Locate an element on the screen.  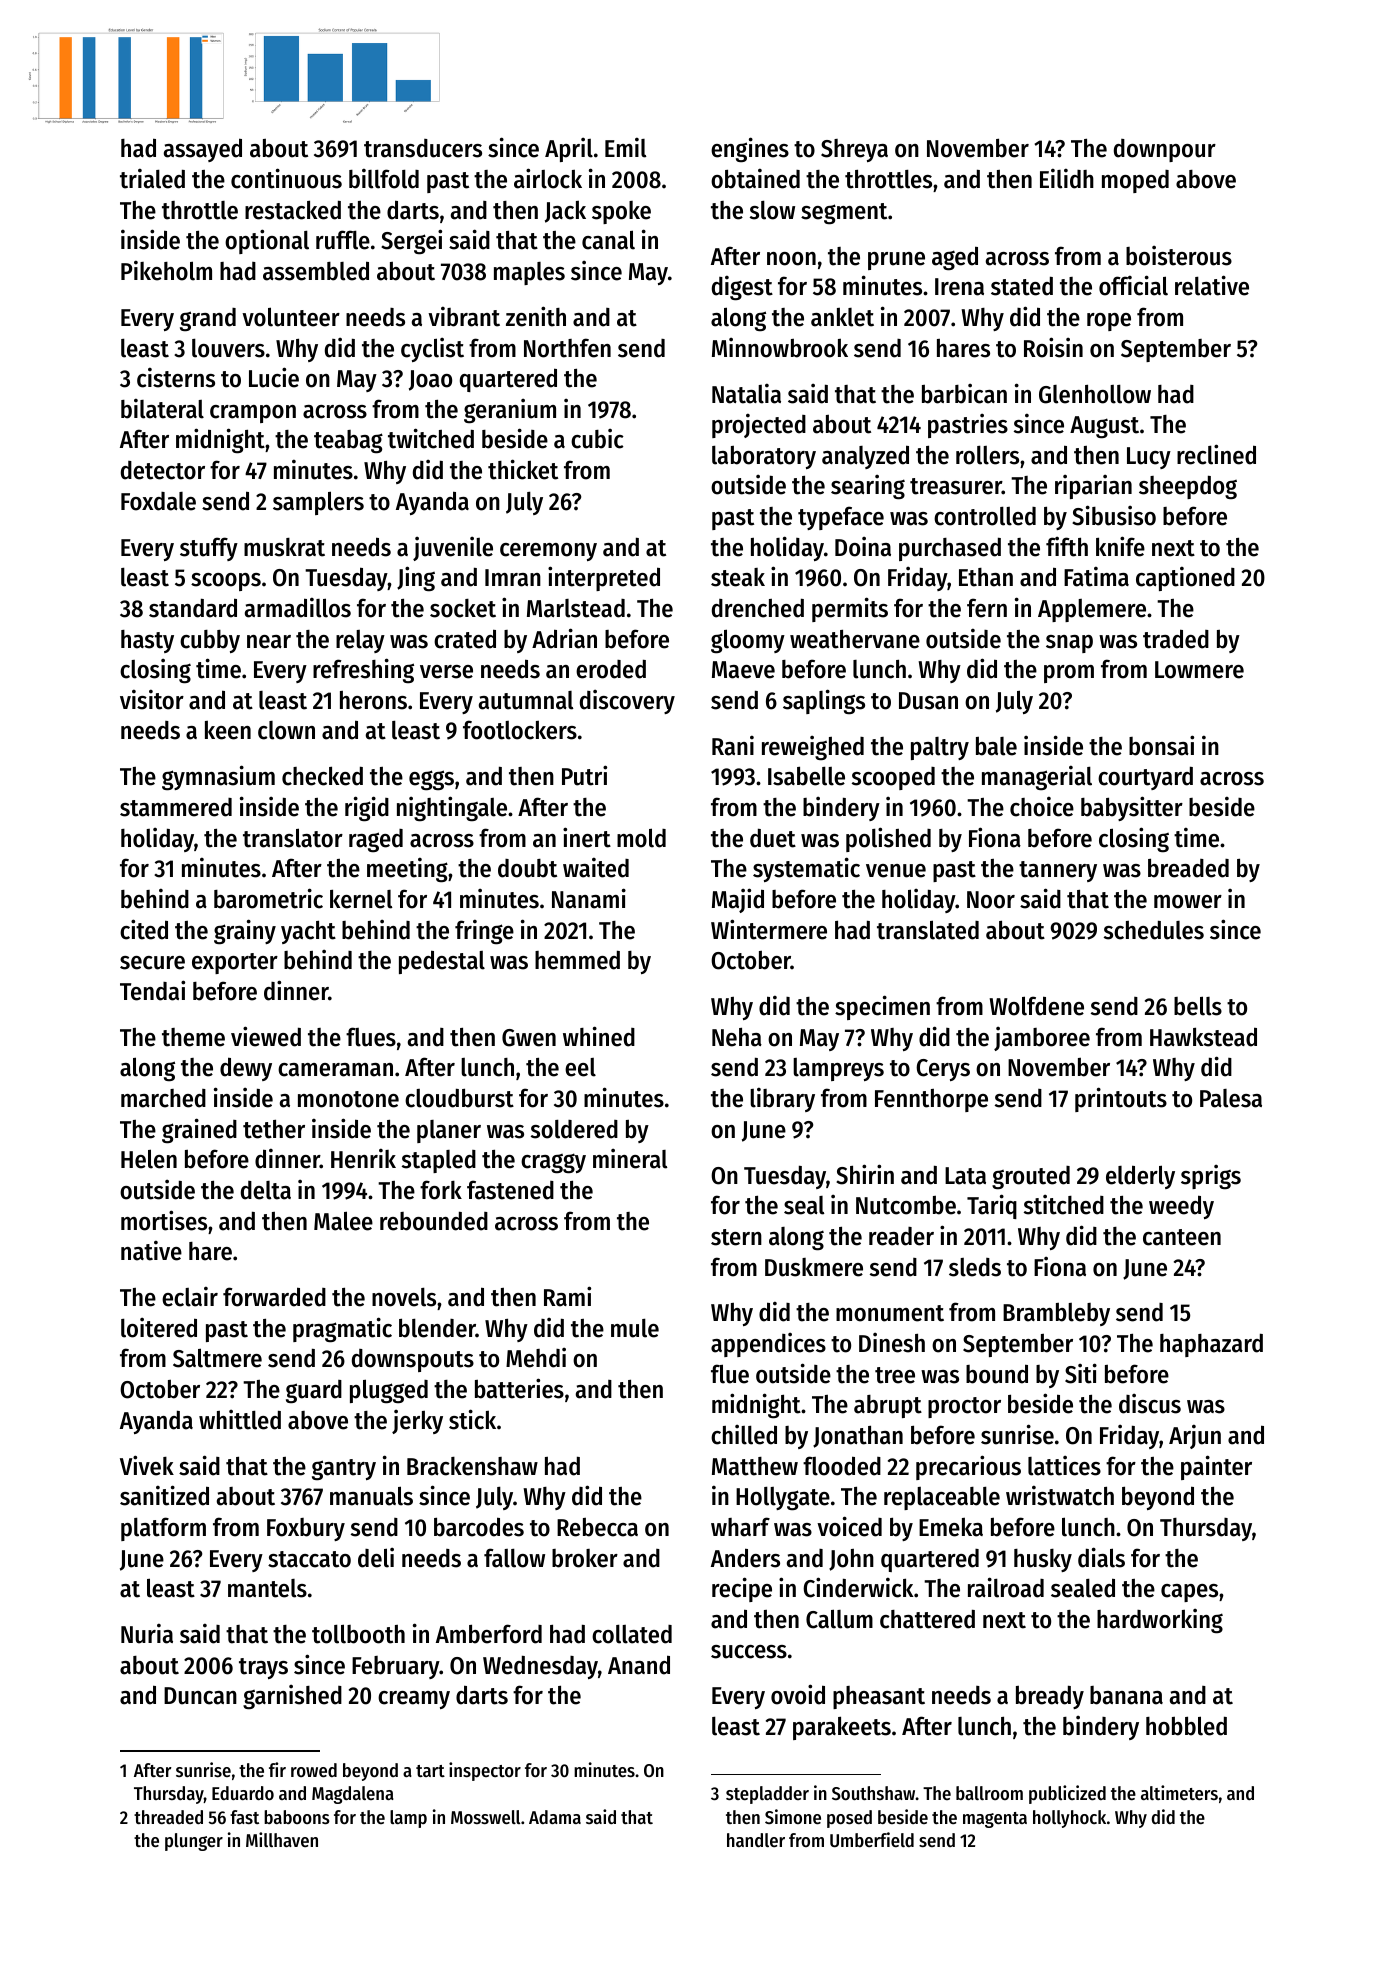
handler is located at coordinates (756, 1840).
